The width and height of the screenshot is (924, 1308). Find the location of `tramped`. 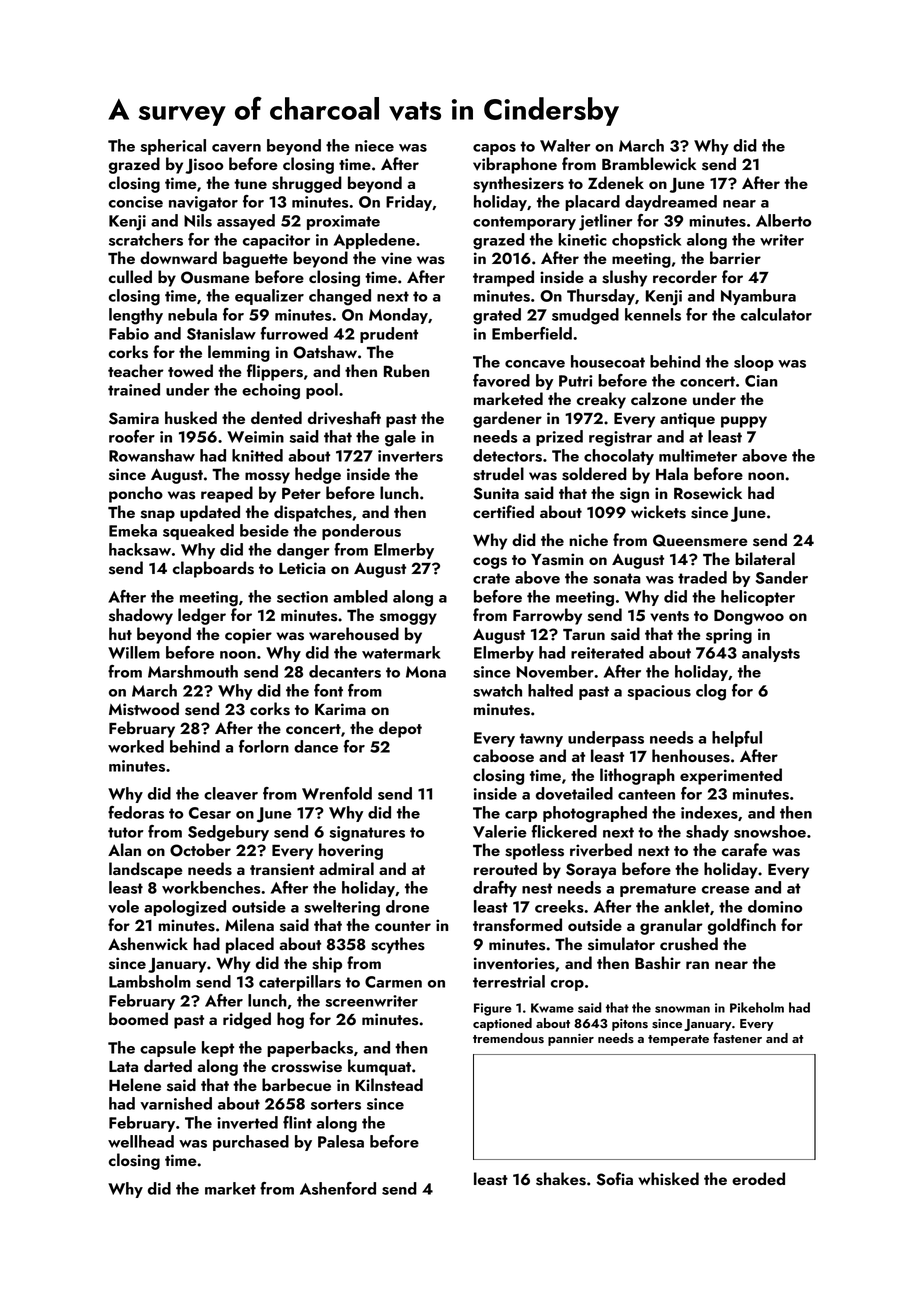

tramped is located at coordinates (503, 278).
